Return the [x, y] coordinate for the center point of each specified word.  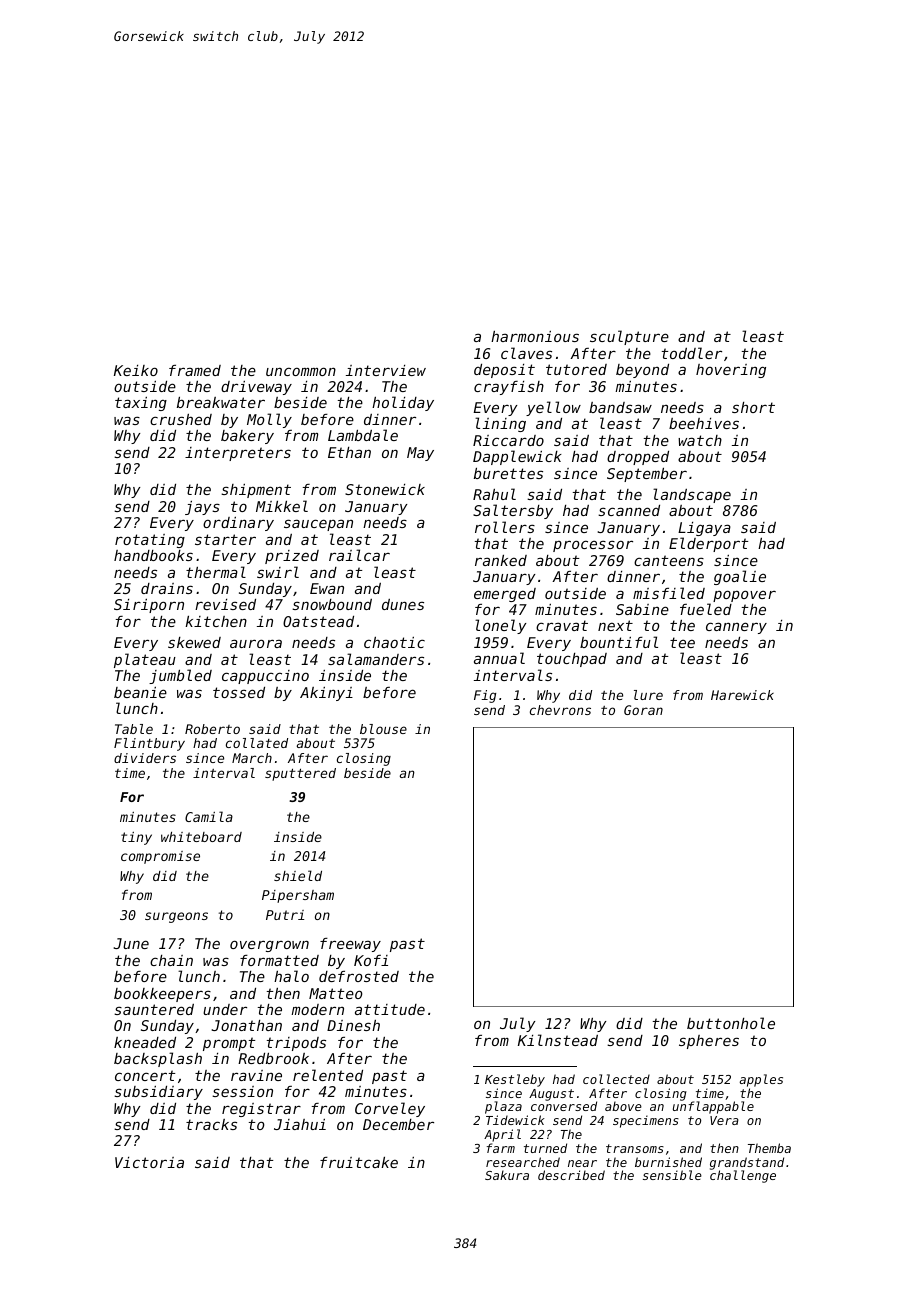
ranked [501, 560]
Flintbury [149, 744]
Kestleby [515, 1080]
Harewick [742, 695]
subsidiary [158, 1093]
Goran [643, 710]
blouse [383, 729]
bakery [247, 437]
